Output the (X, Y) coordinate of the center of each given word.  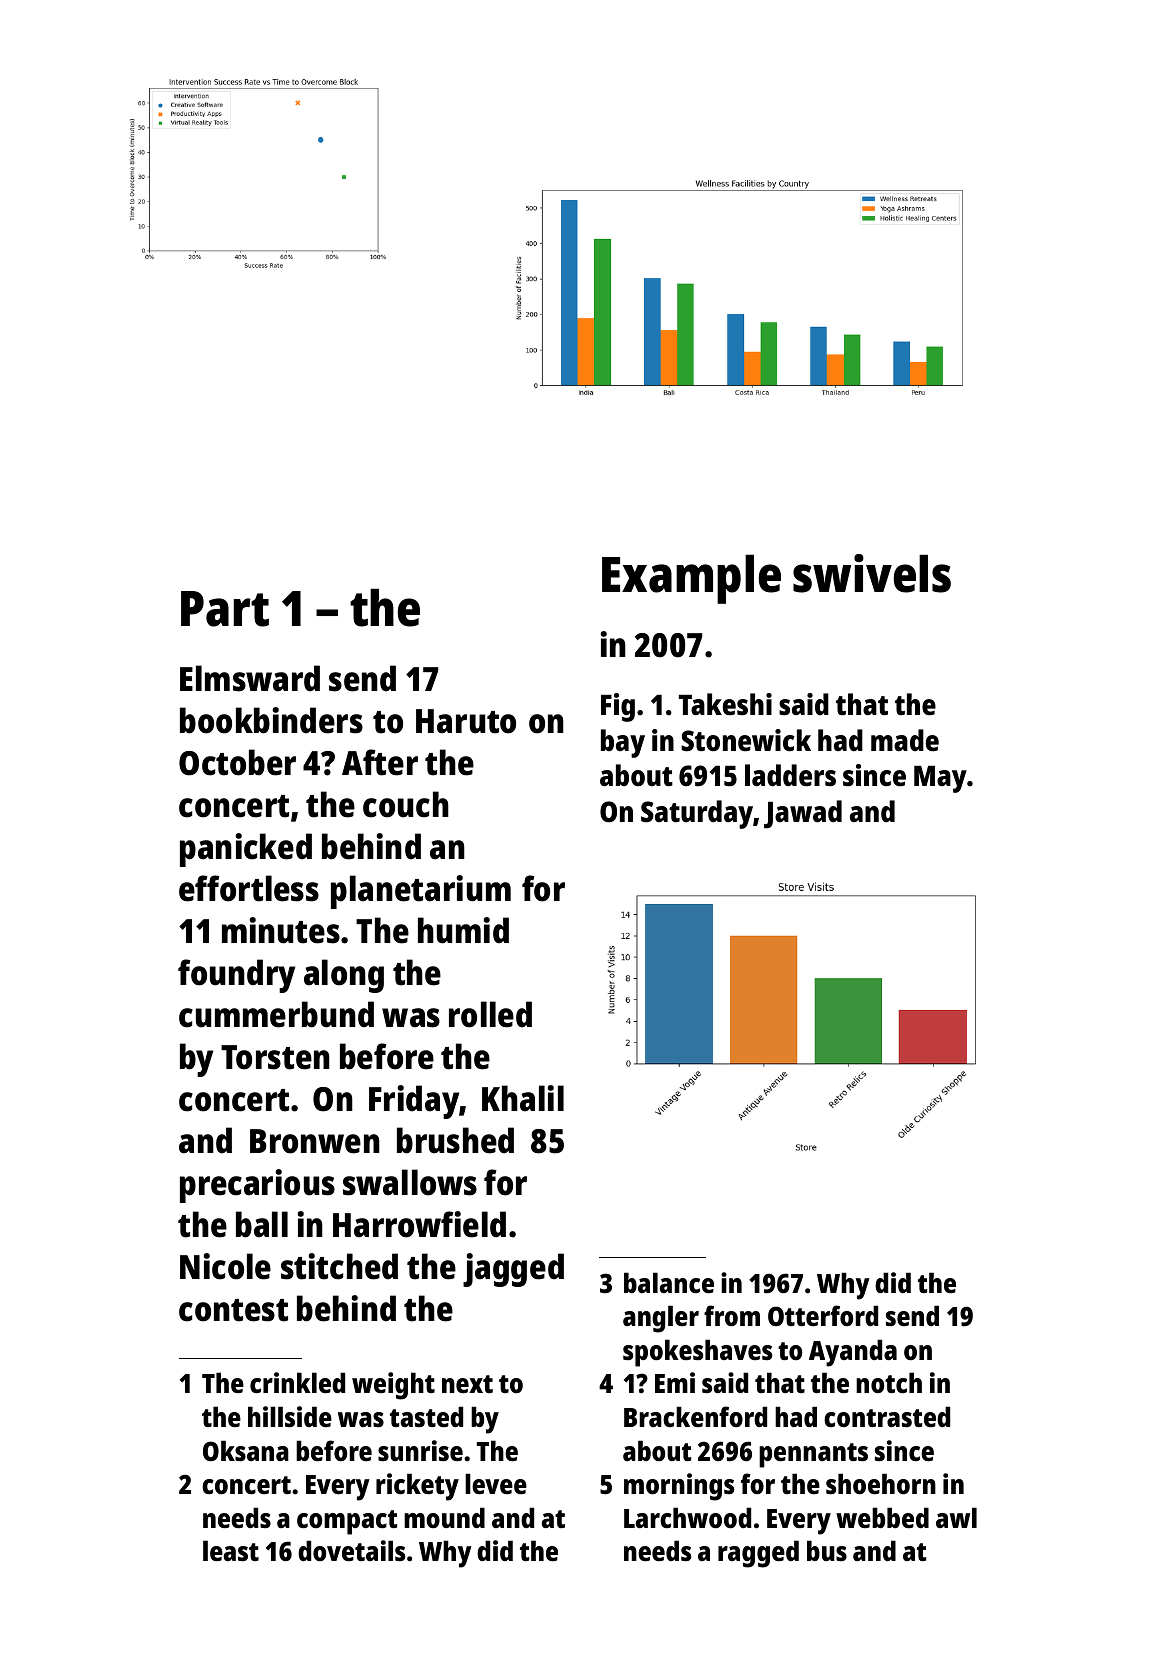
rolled (490, 1014)
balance (669, 1283)
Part (225, 609)
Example (691, 579)
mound (444, 1517)
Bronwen (315, 1141)
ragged (758, 1554)
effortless (249, 888)
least (231, 1550)
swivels (872, 573)
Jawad (803, 814)
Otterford (823, 1315)
